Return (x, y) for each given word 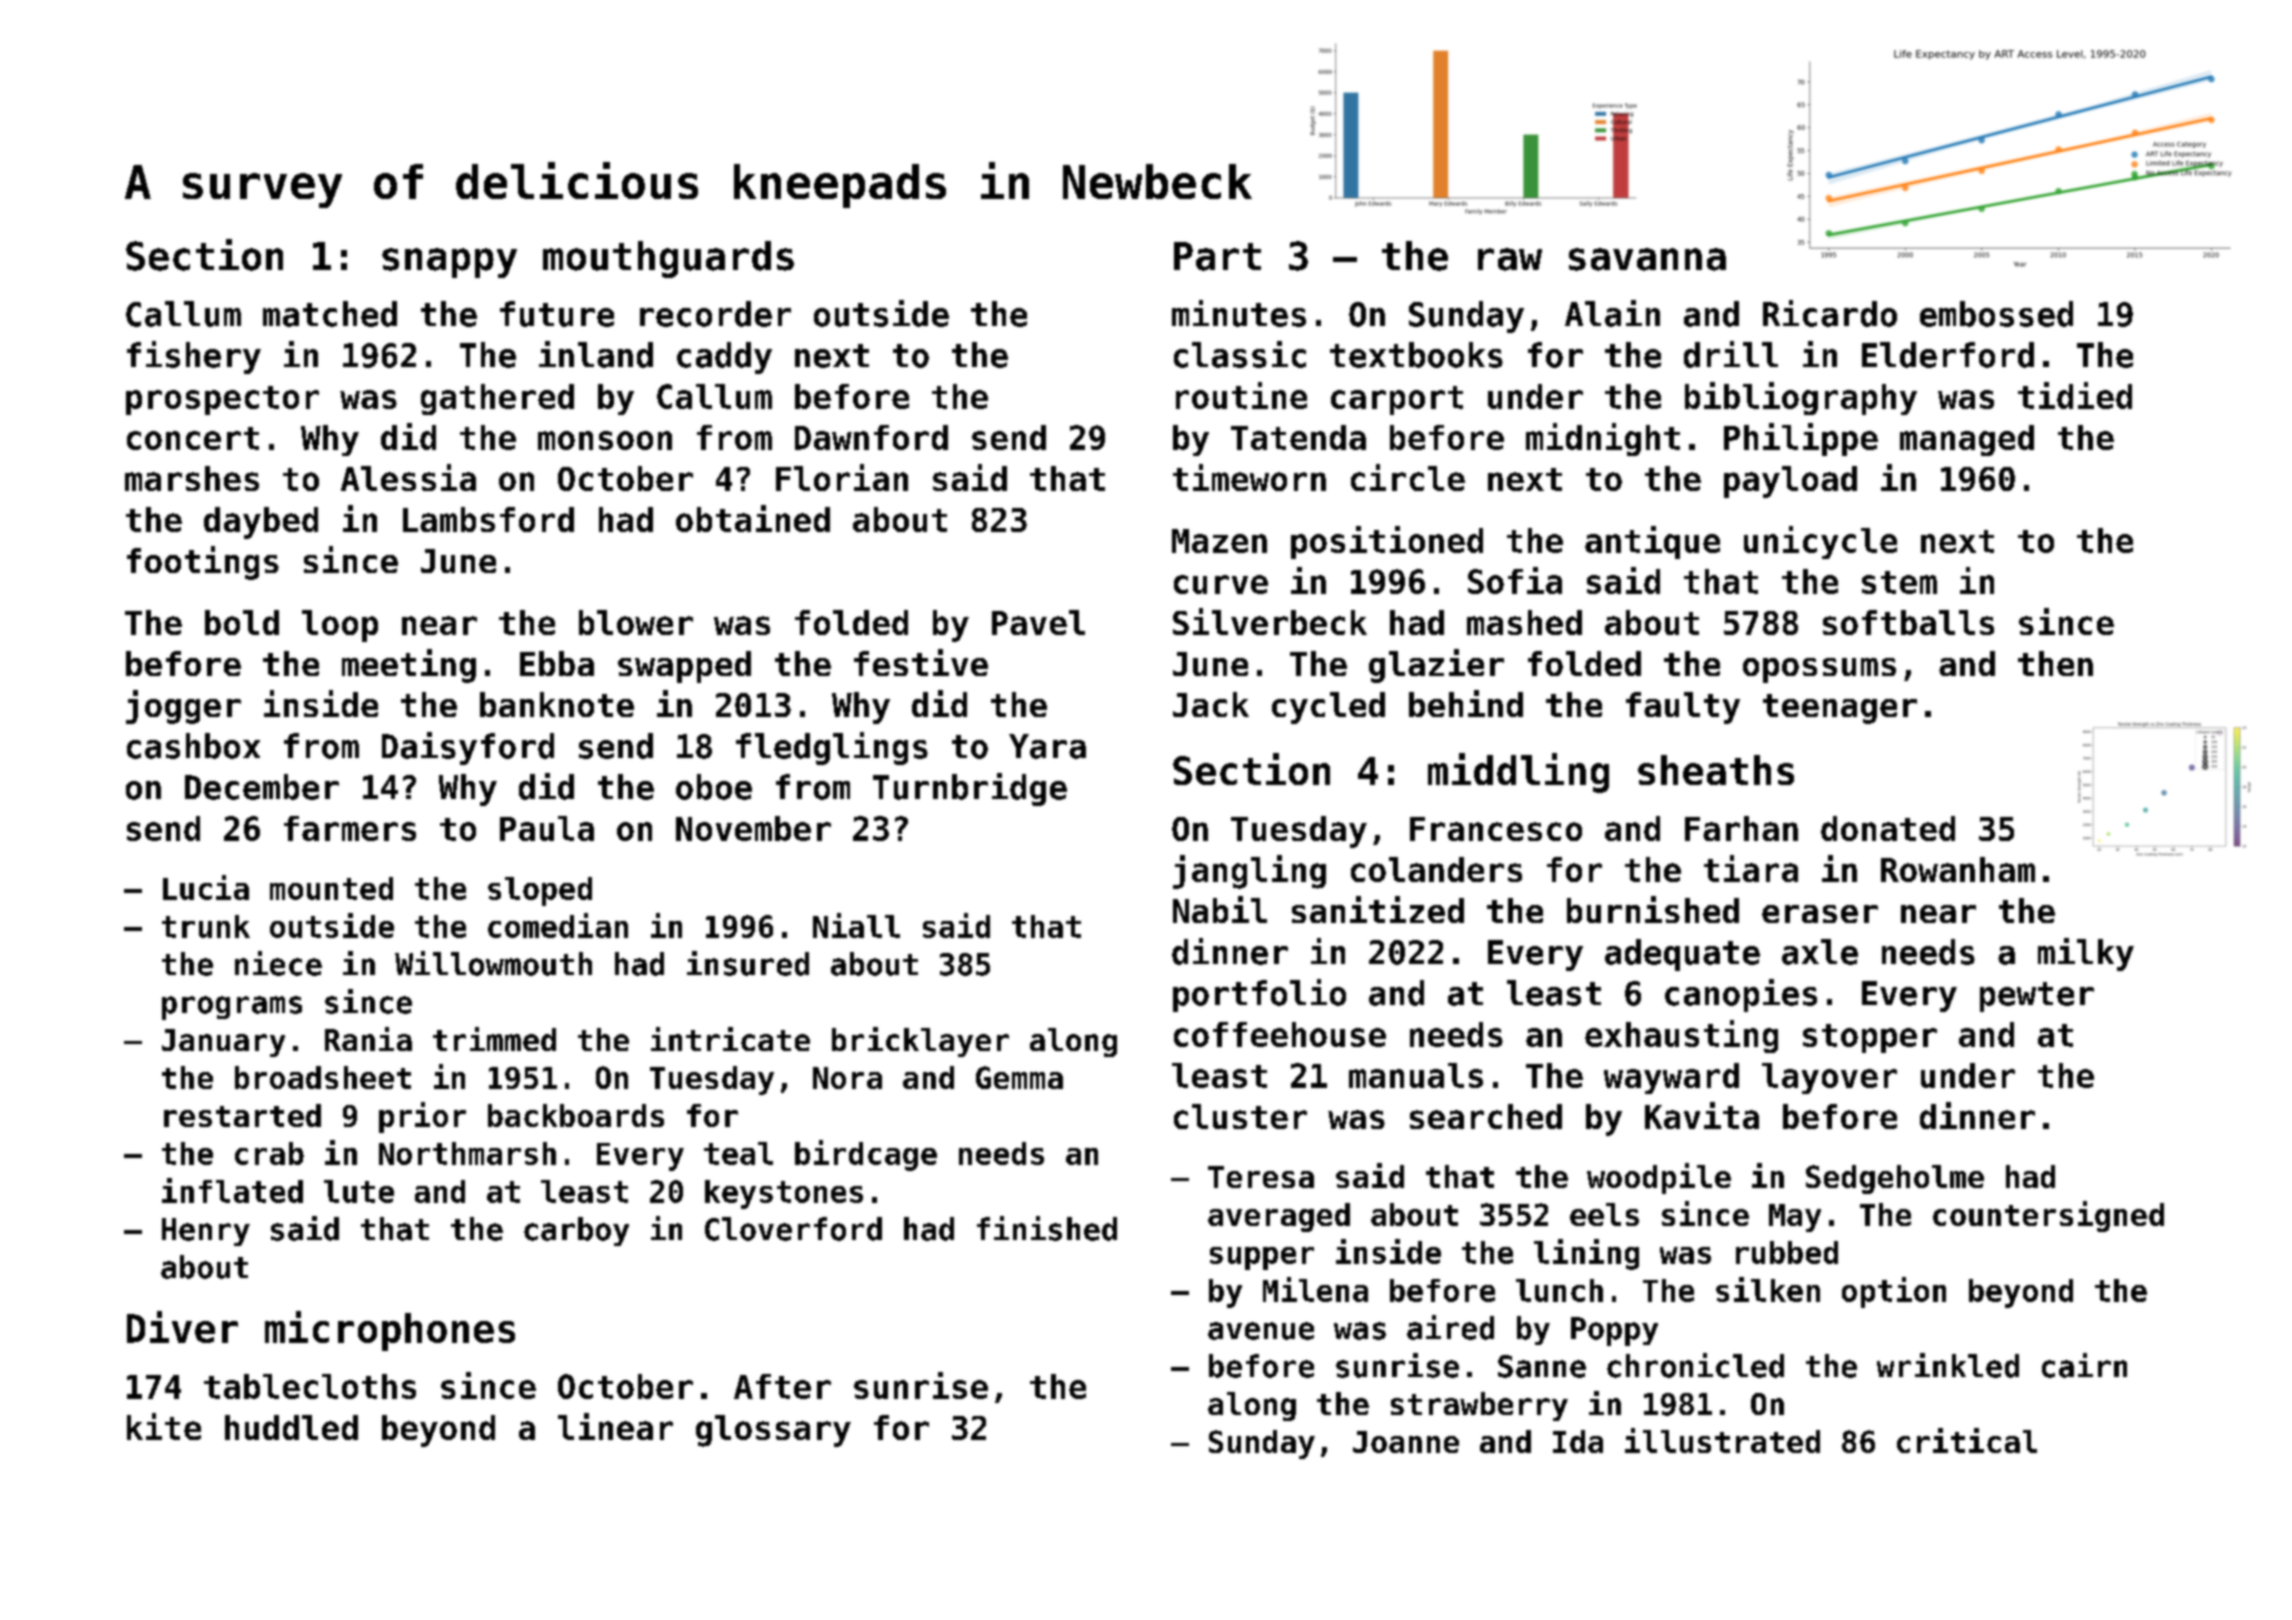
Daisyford (468, 748)
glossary (773, 1431)
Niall (856, 925)
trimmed (494, 1039)
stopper (1870, 1038)
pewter (2037, 997)
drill (1731, 354)
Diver (182, 1327)
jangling (1249, 872)
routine (1241, 395)
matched (330, 314)
